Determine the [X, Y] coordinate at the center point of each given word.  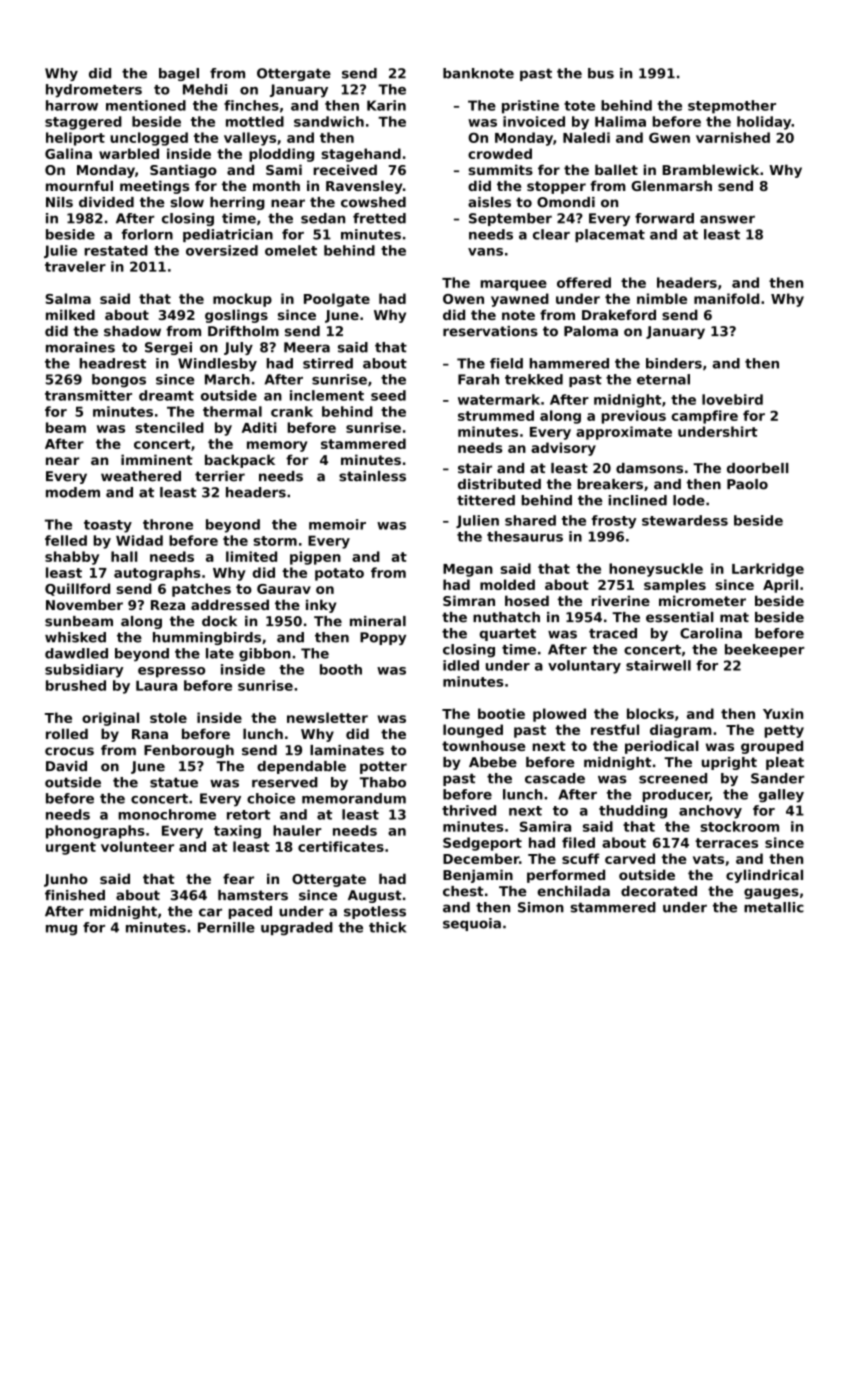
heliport [75, 139]
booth [341, 669]
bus [601, 73]
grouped [772, 747]
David [66, 766]
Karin [386, 105]
